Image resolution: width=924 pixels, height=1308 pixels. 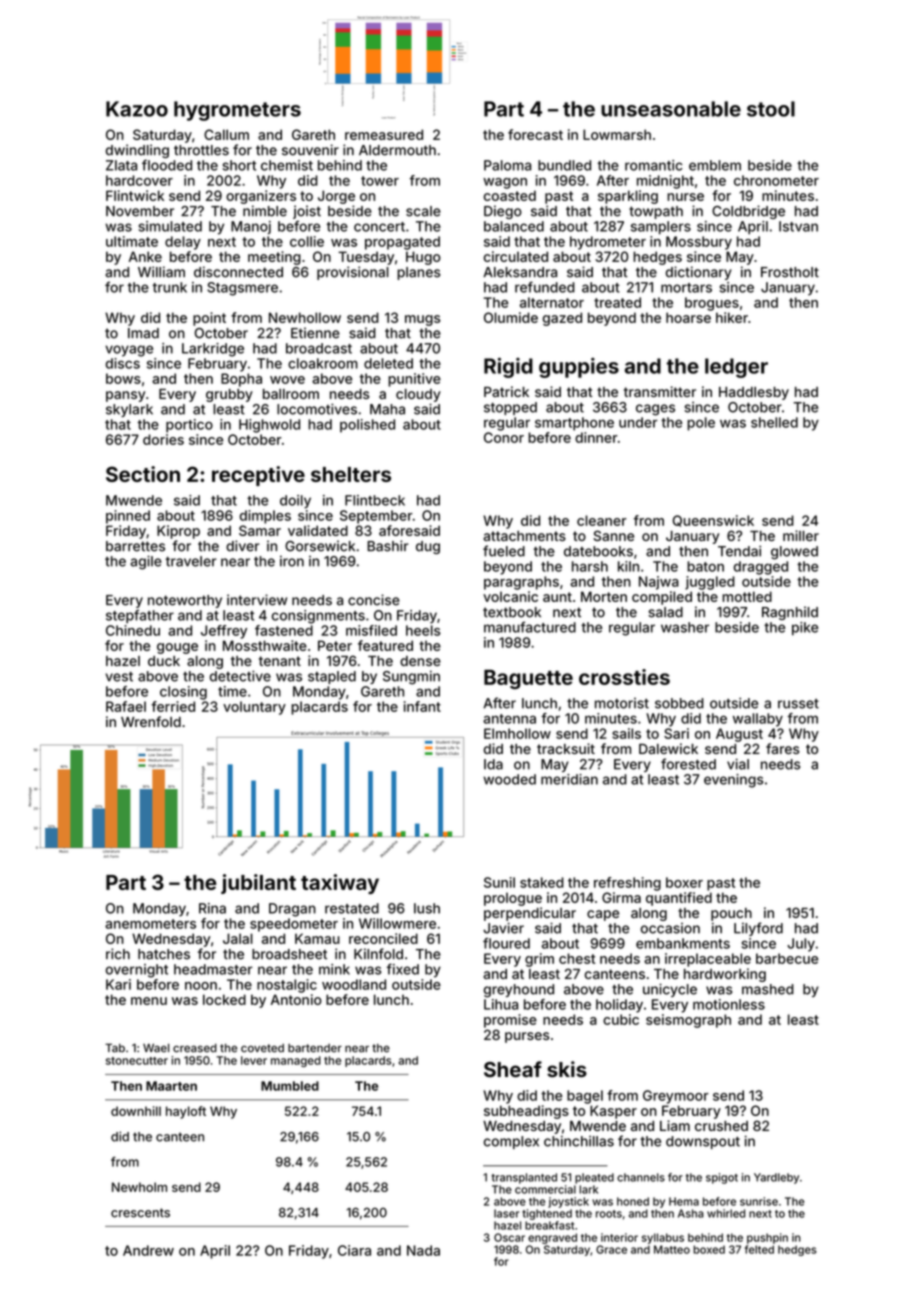 I want to click on fares, so click(x=783, y=748).
